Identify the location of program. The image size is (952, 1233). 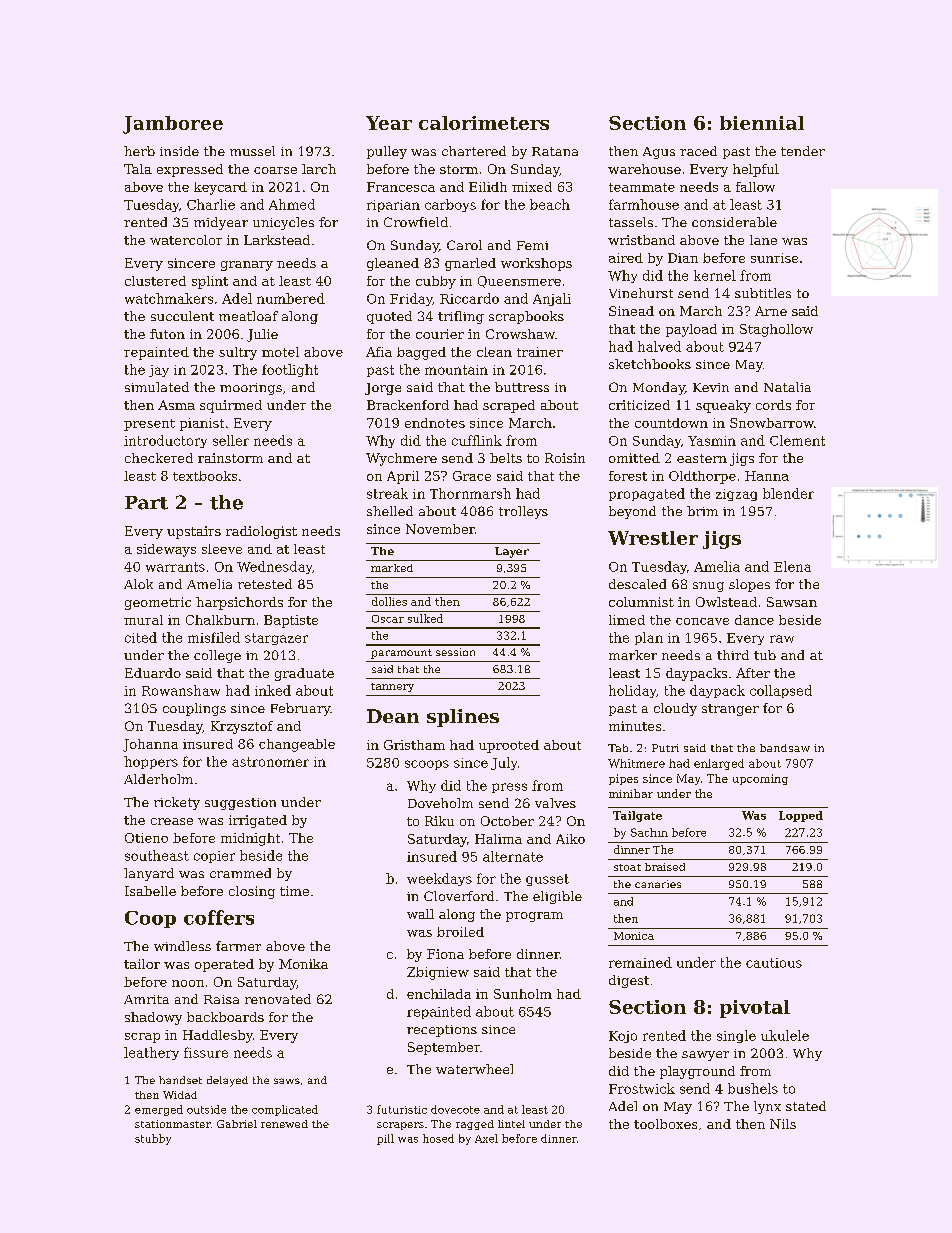
(534, 917).
